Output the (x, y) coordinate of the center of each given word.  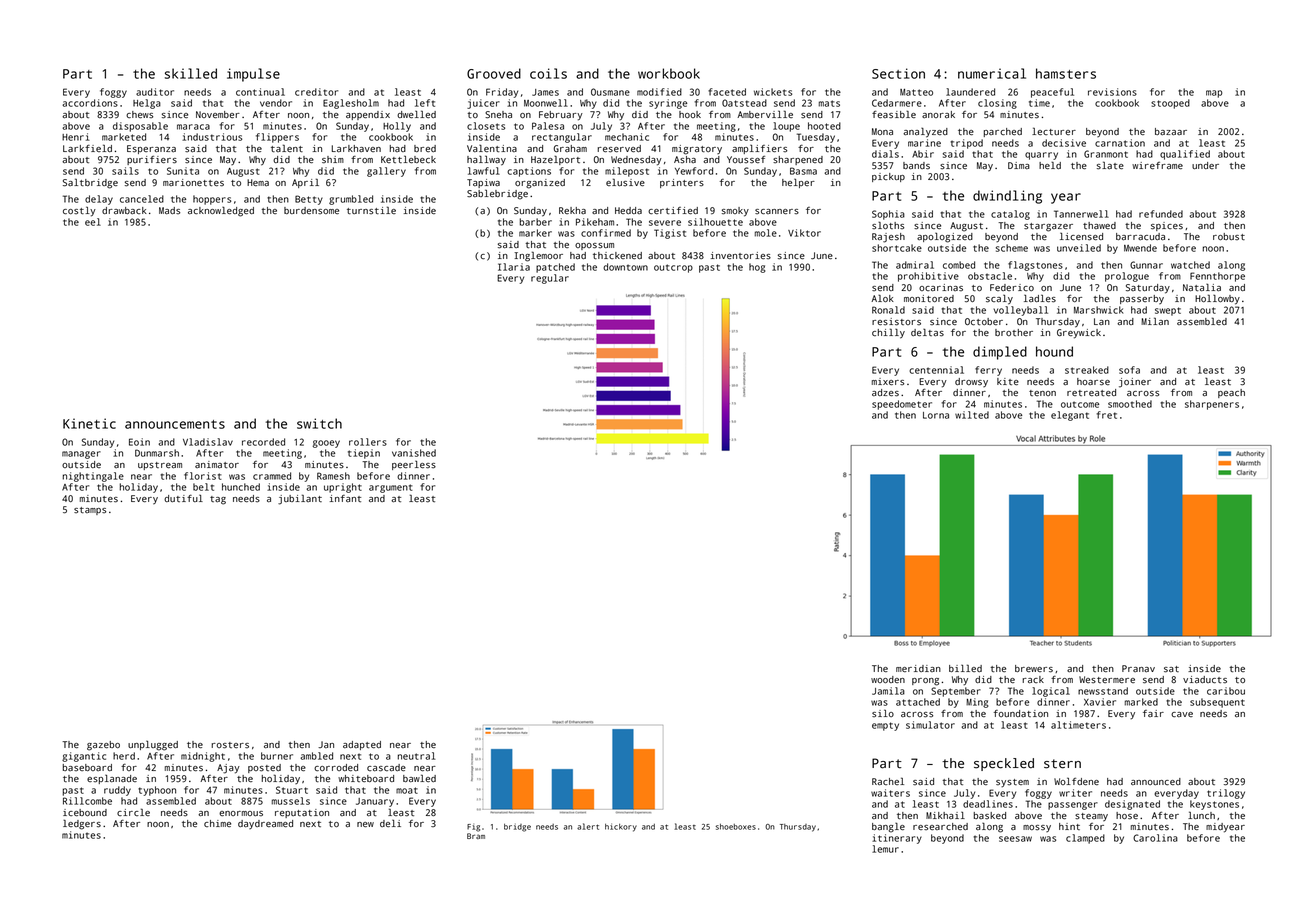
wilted (972, 415)
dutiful (183, 498)
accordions (90, 103)
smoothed (1130, 404)
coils (548, 73)
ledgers (82, 824)
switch (319, 423)
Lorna (936, 415)
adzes (885, 393)
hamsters (1066, 73)
